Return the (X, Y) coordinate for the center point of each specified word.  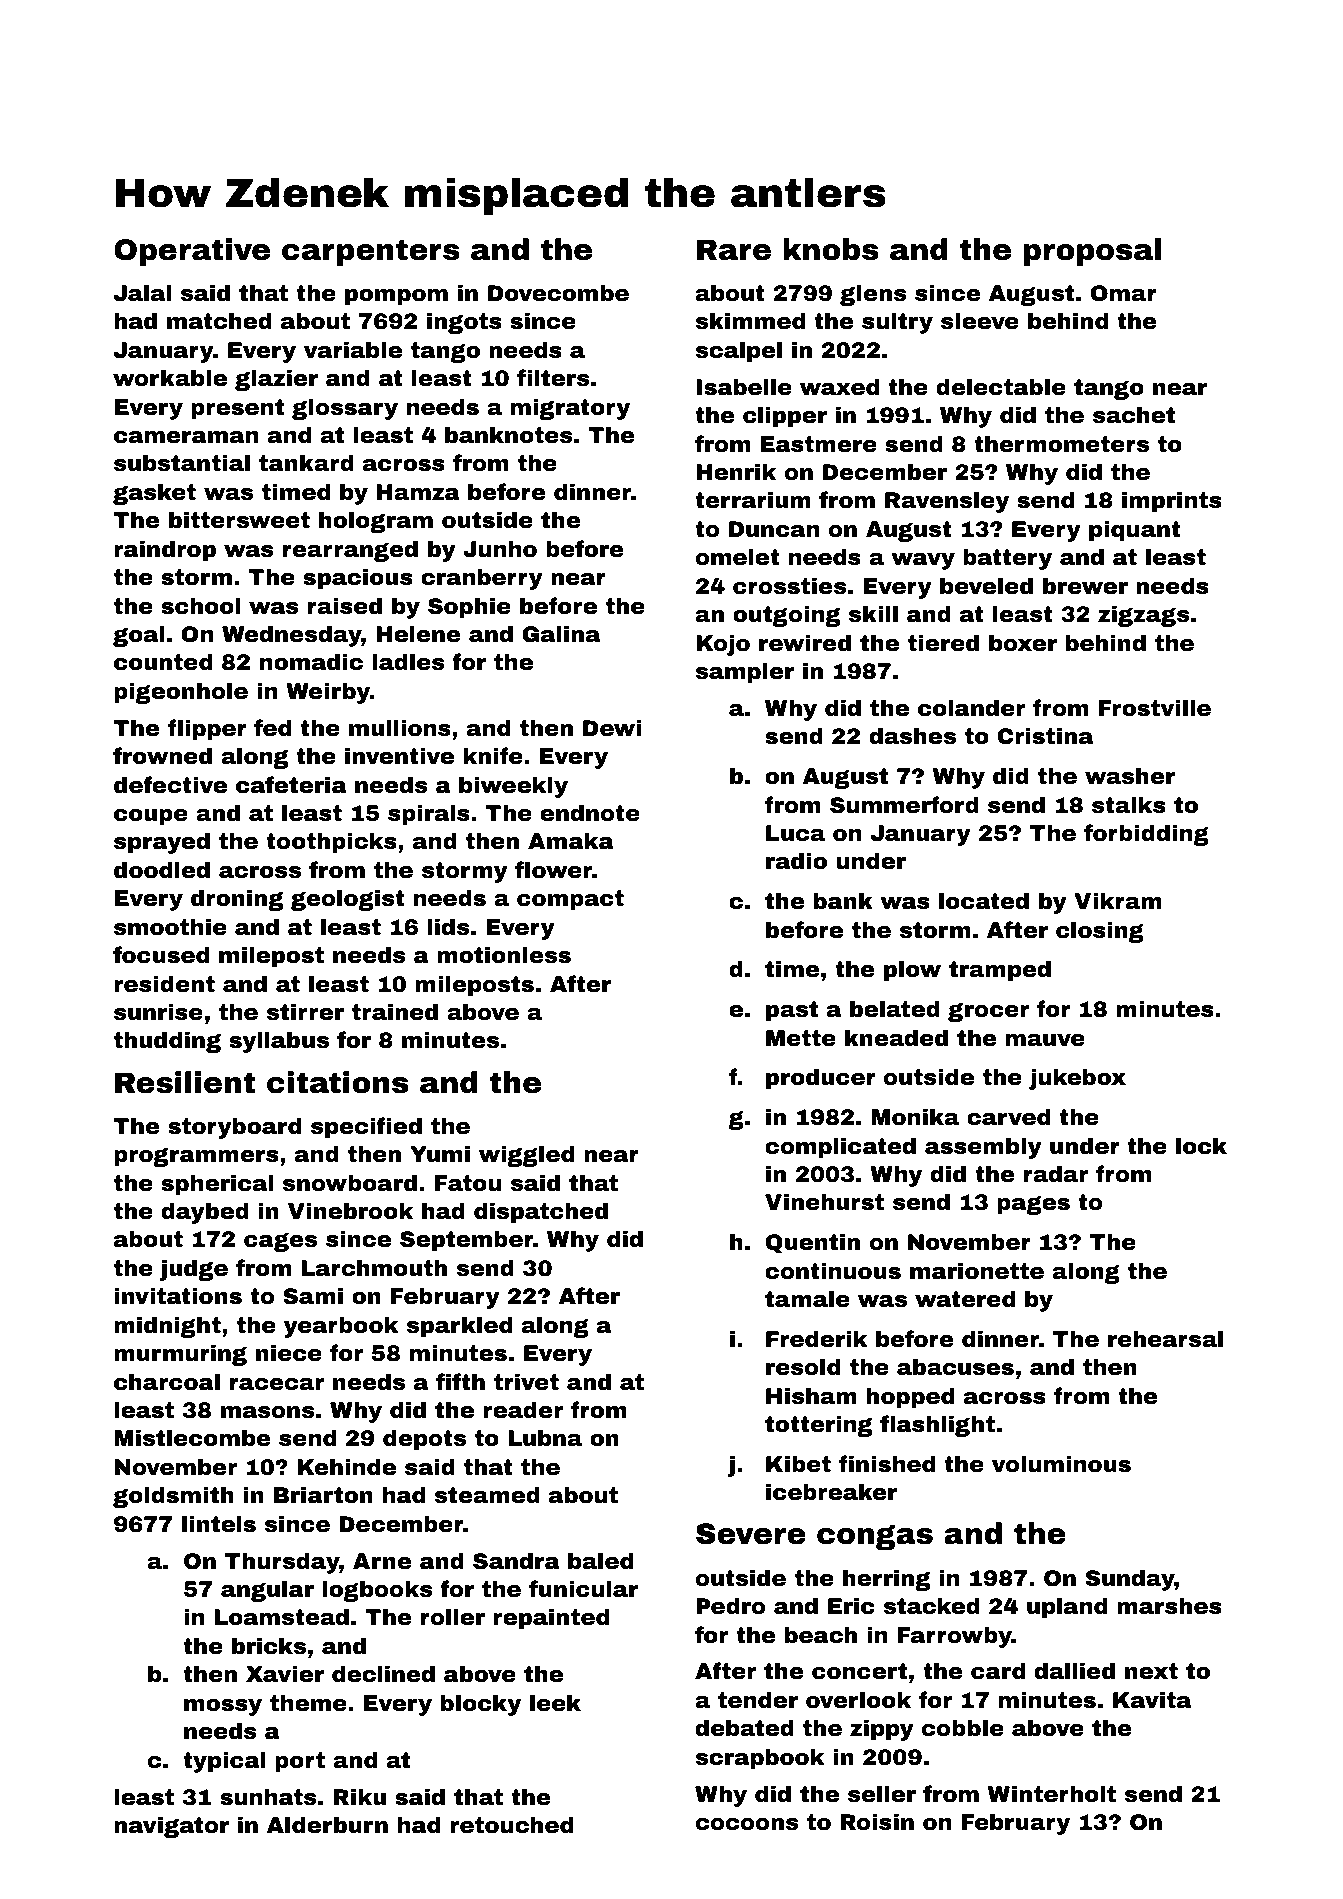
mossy (223, 1707)
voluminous (1061, 1464)
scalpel (739, 352)
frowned (162, 756)
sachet (1134, 415)
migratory (570, 409)
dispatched (541, 1213)
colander (971, 708)
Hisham (811, 1396)
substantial (182, 463)
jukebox (1077, 1079)
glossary (345, 409)
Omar (1124, 293)
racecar (277, 1384)
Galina (561, 634)
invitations (178, 1296)
